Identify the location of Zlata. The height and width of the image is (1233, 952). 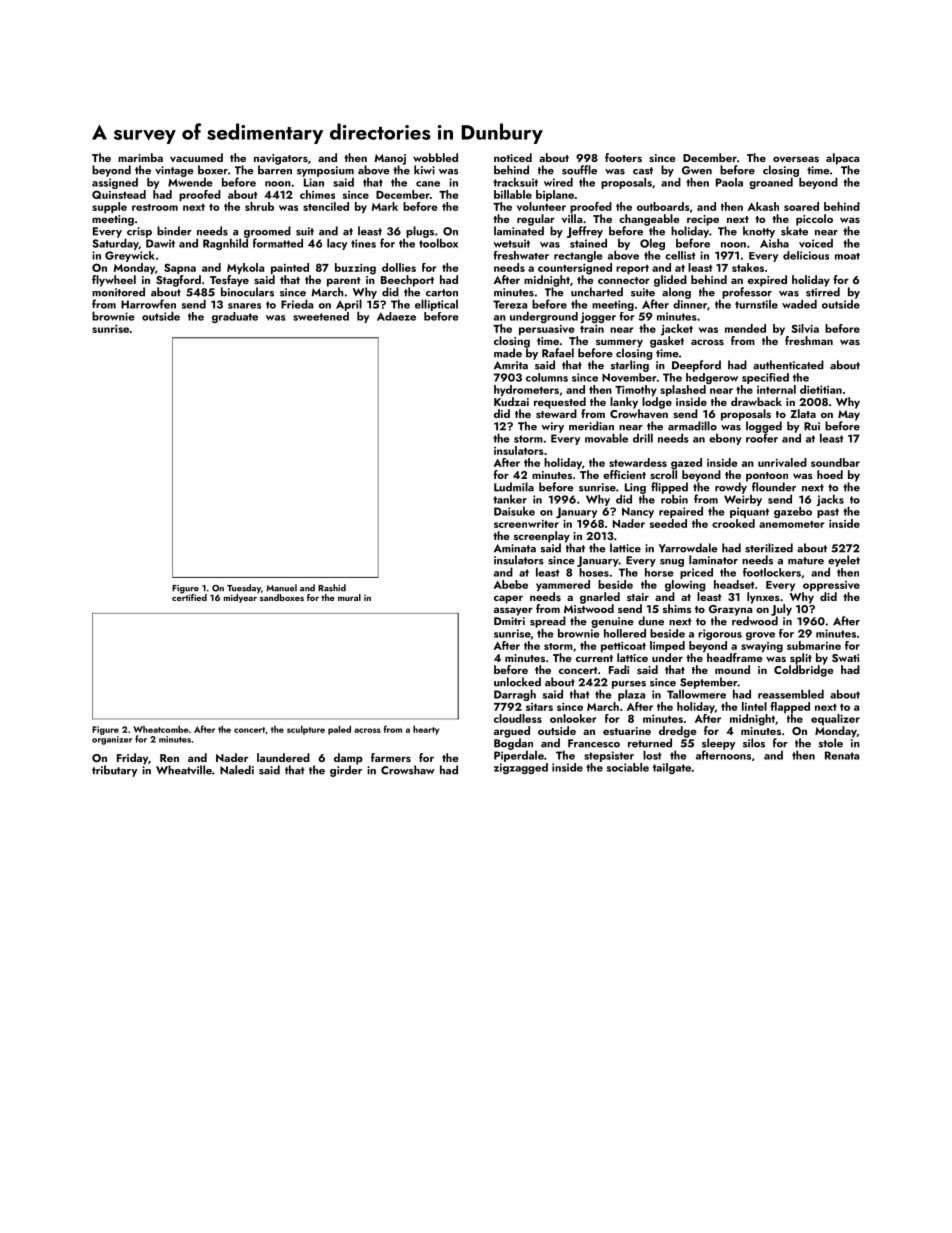
(803, 413).
